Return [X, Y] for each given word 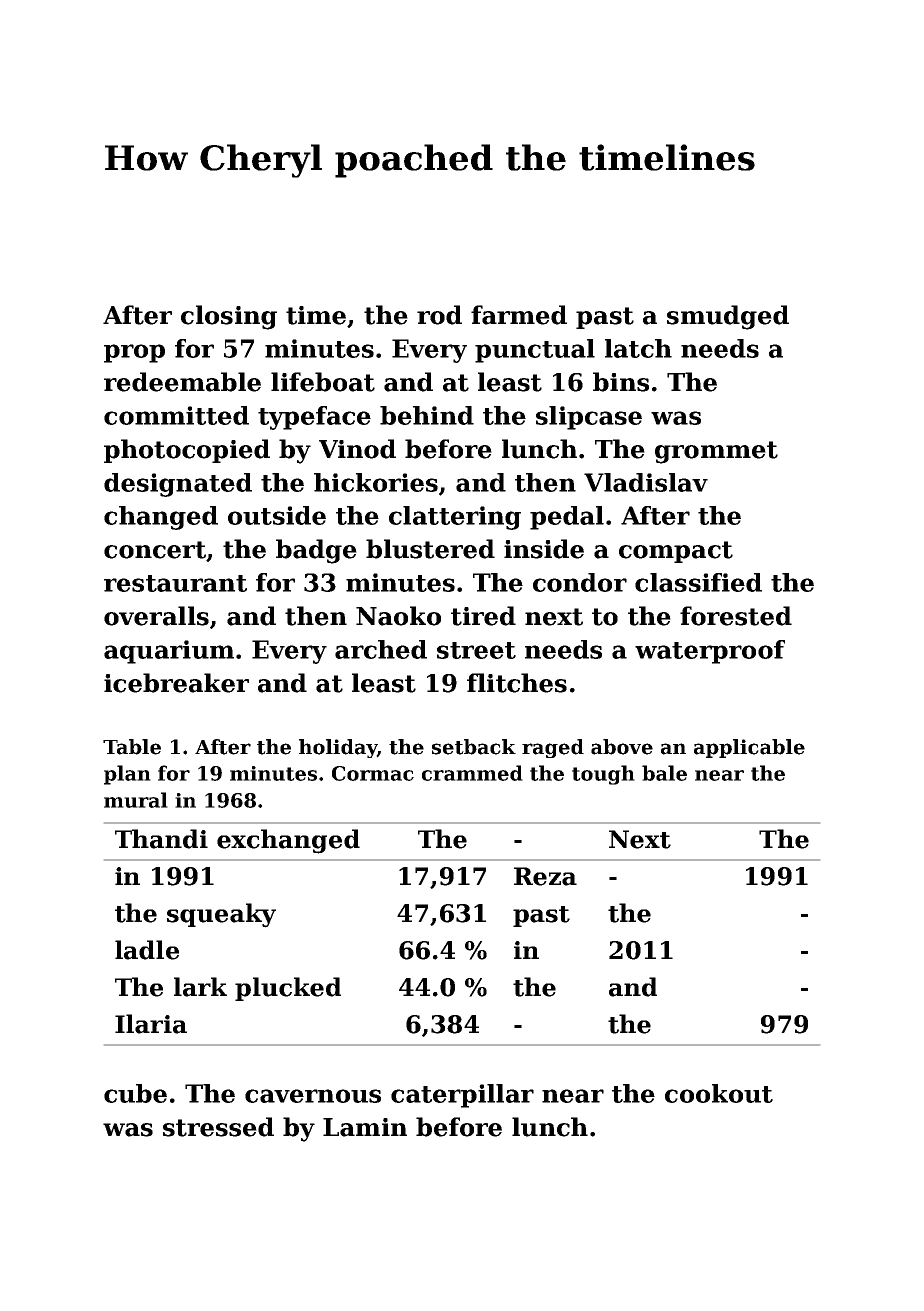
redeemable [182, 382]
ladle [147, 950]
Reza [545, 876]
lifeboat [323, 382]
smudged [728, 317]
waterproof [710, 652]
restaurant [175, 583]
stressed [218, 1127]
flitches [517, 683]
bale [664, 773]
